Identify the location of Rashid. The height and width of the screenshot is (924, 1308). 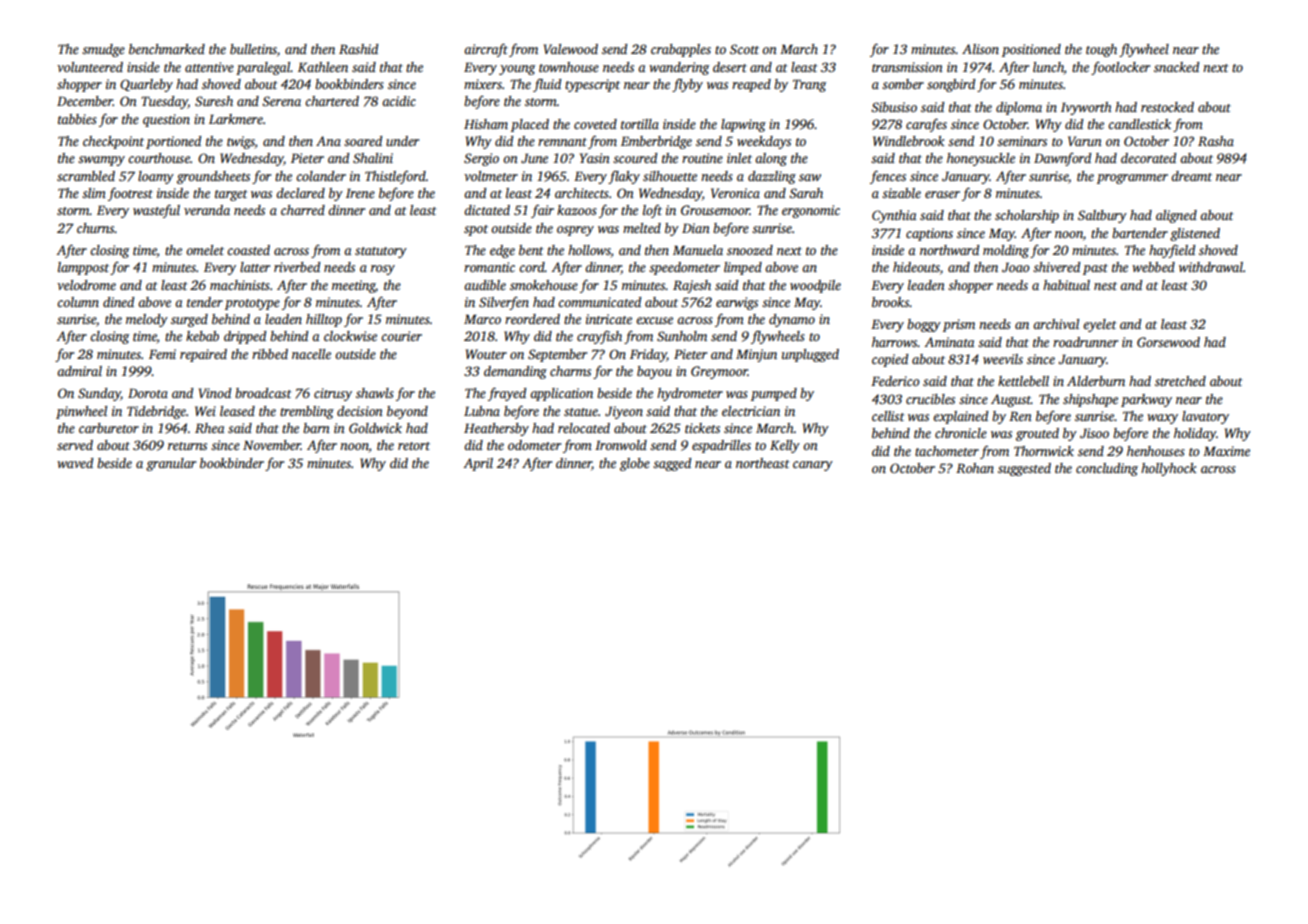
(358, 49).
